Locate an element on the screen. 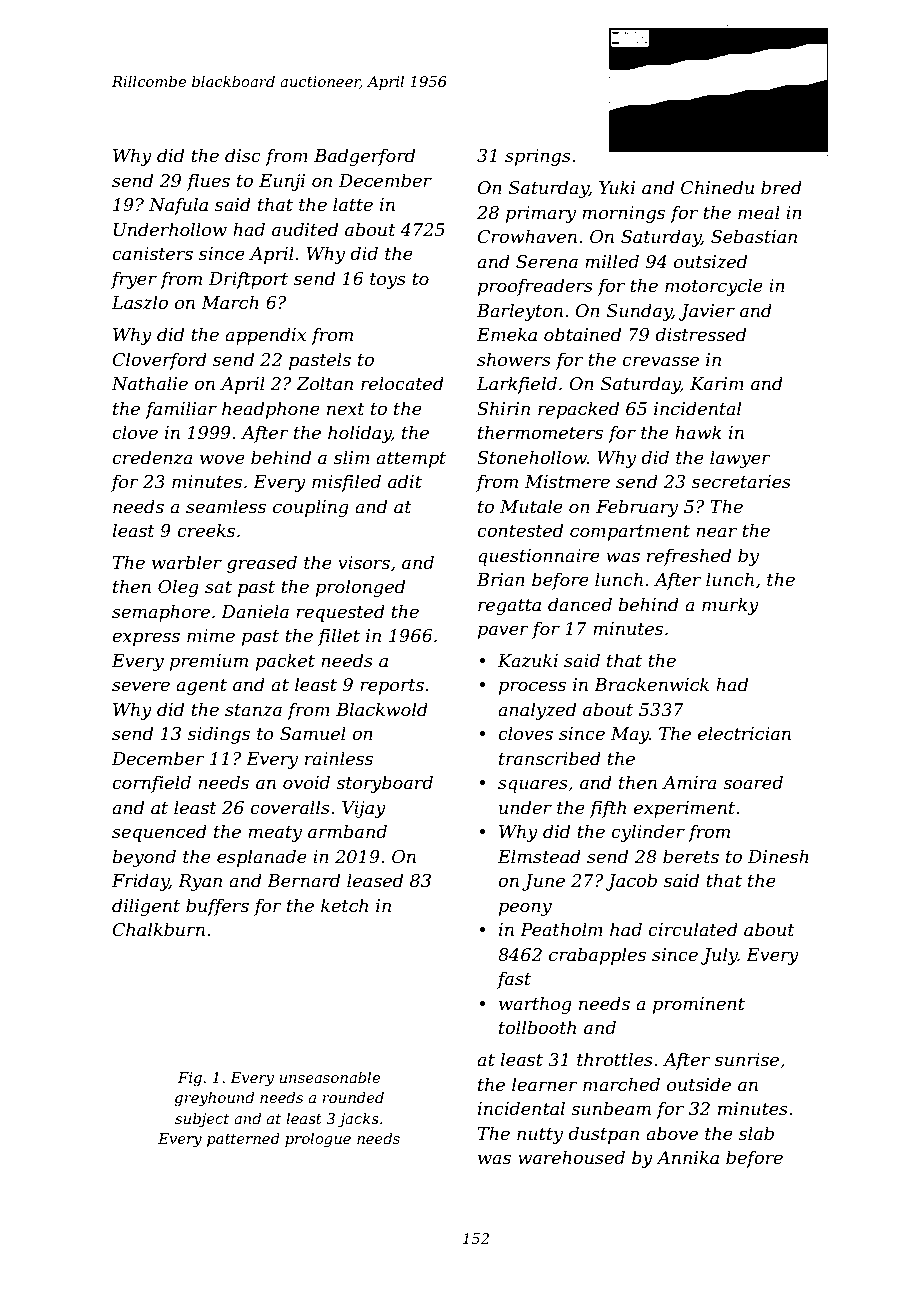 This screenshot has width=924, height=1311. Badgerford is located at coordinates (364, 157).
